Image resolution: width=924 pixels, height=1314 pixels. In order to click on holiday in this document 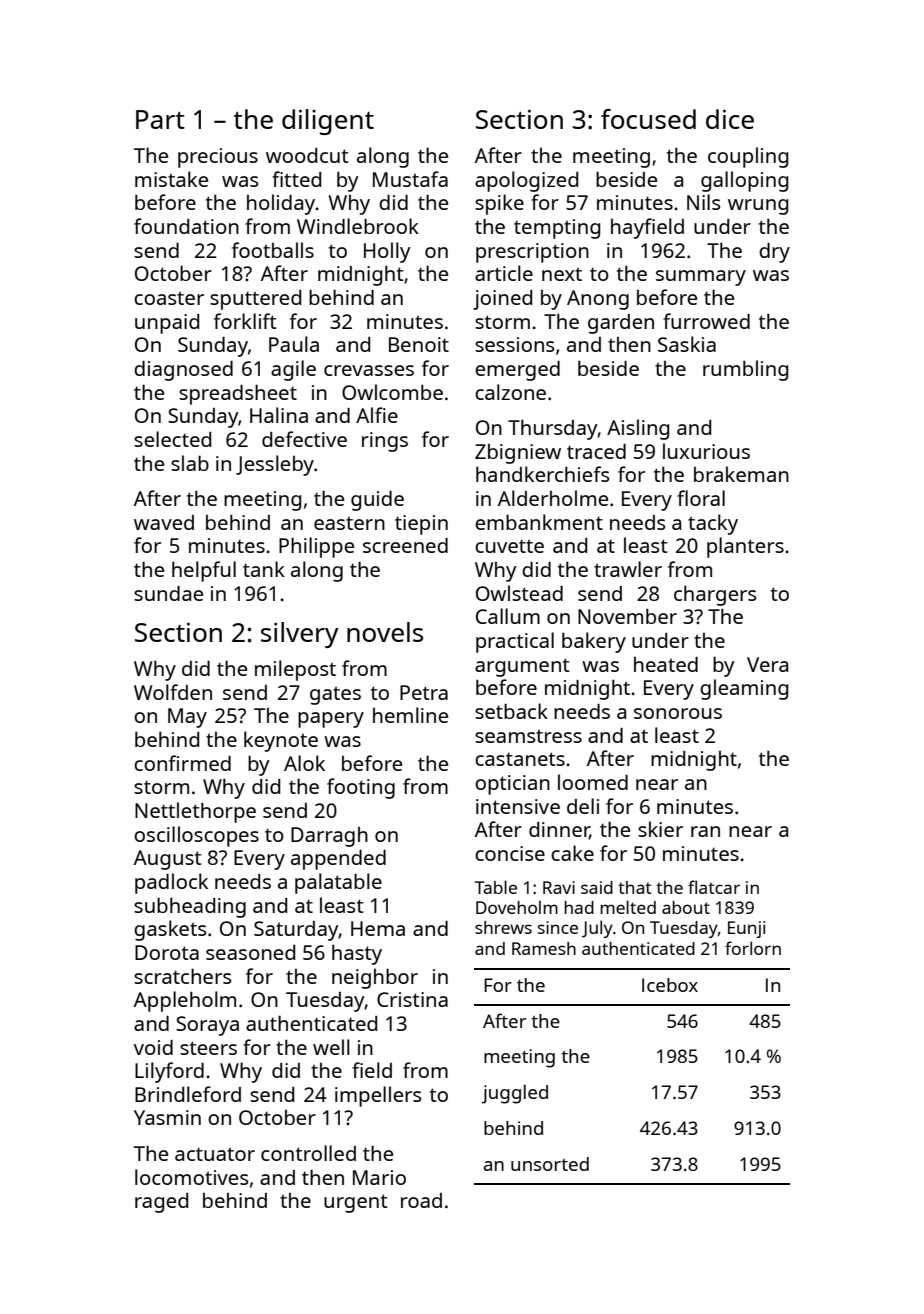, I will do `click(281, 204)`.
